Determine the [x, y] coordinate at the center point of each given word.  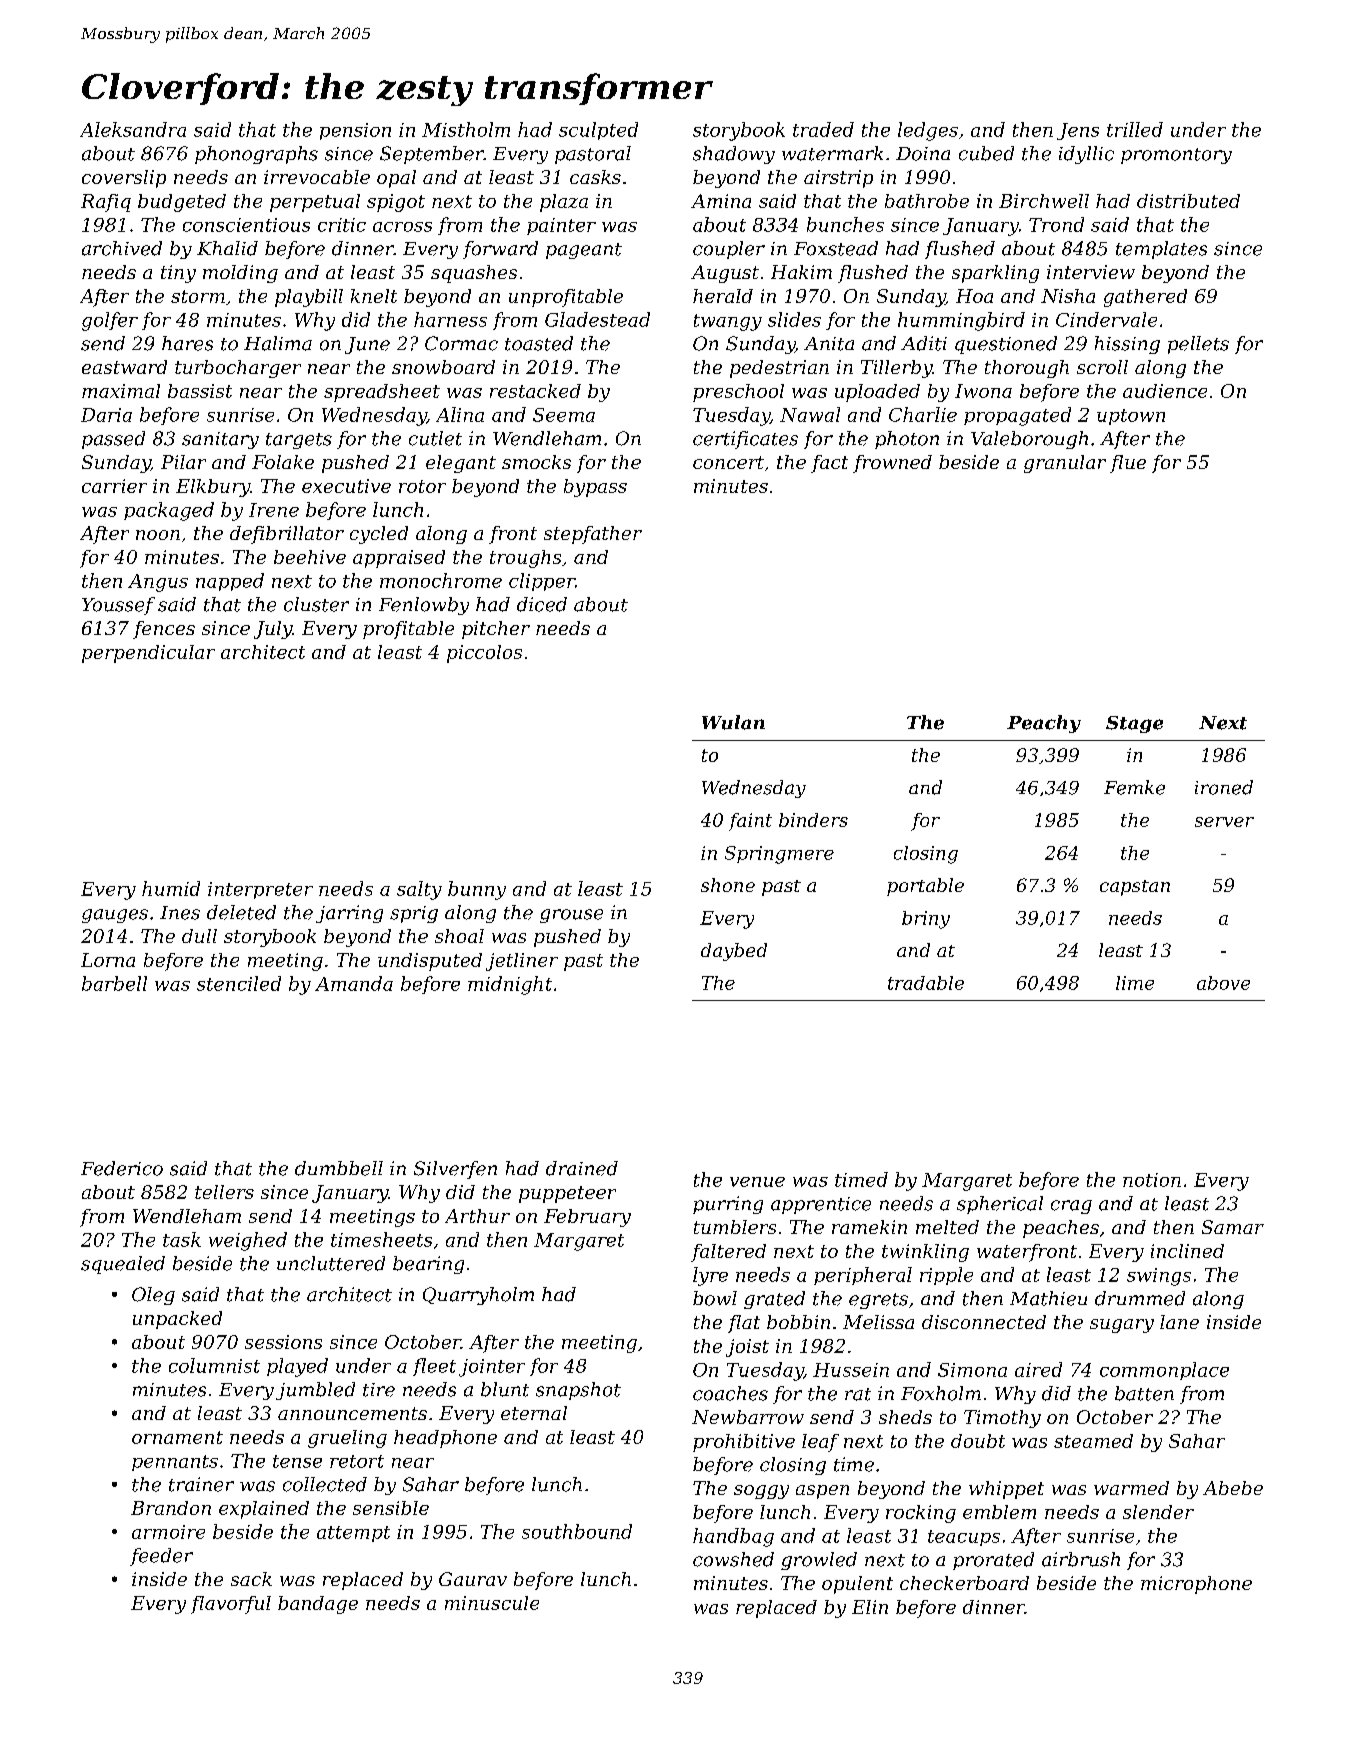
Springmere [779, 855]
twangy [728, 322]
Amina [721, 201]
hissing [1127, 345]
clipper [542, 582]
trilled [1135, 129]
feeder [161, 1557]
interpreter [260, 890]
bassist [200, 391]
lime [1135, 983]
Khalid [227, 248]
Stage [1134, 724]
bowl [715, 1298]
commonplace [1164, 1371]
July [273, 630]
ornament [177, 1437]
